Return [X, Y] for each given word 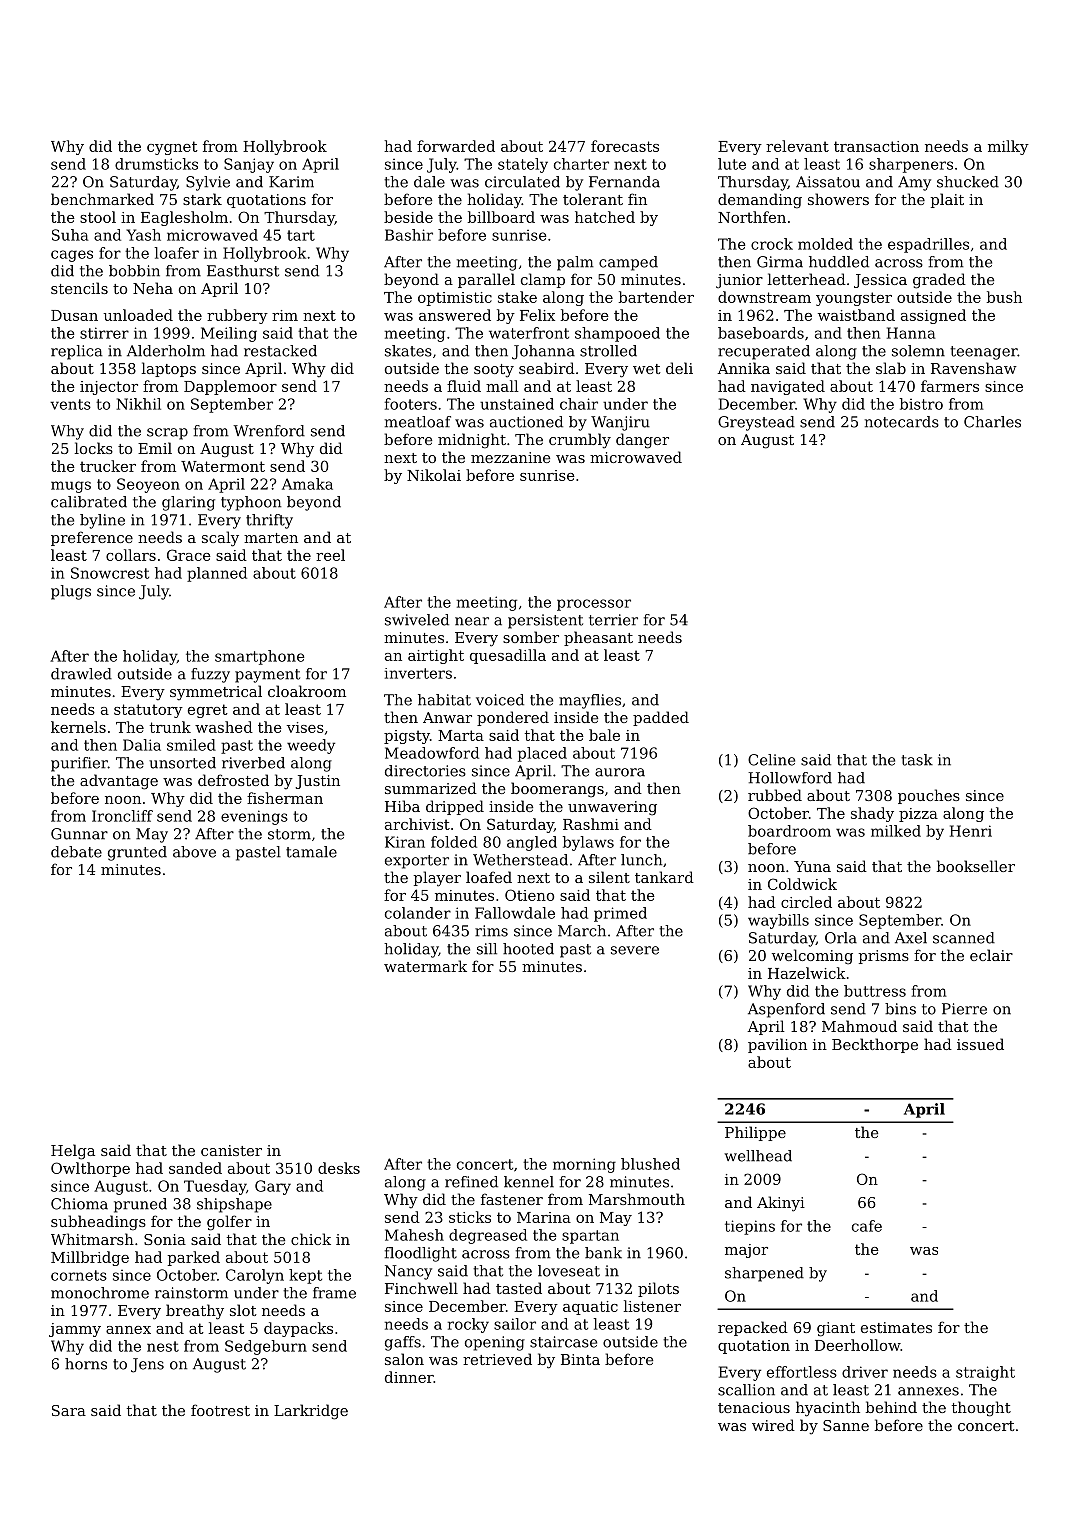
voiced [500, 700]
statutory [148, 711]
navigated [788, 387]
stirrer [104, 333]
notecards [902, 422]
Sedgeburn [266, 1347]
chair [579, 404]
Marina [544, 1217]
